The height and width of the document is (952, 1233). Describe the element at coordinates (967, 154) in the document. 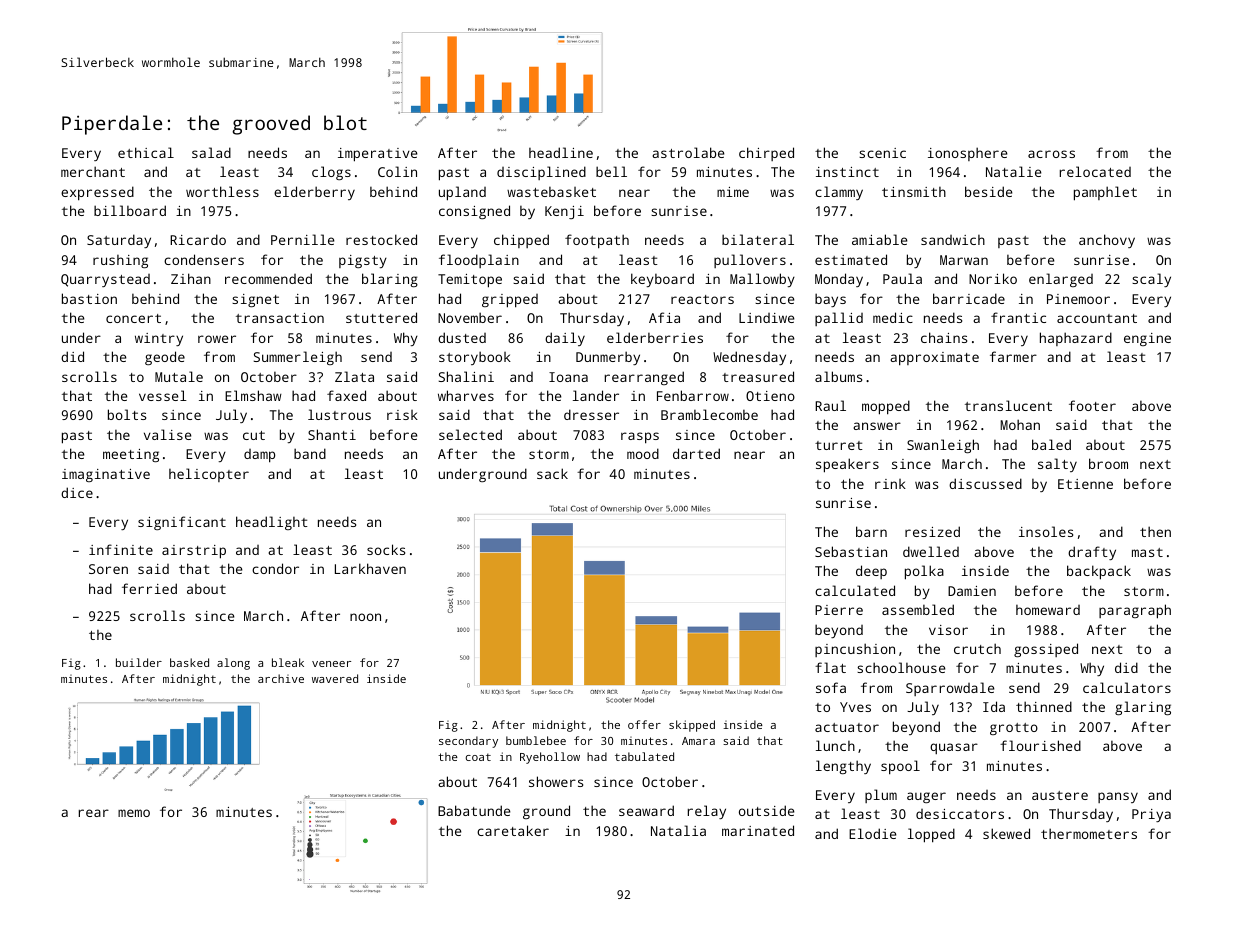

I see `ionosphere` at that location.
